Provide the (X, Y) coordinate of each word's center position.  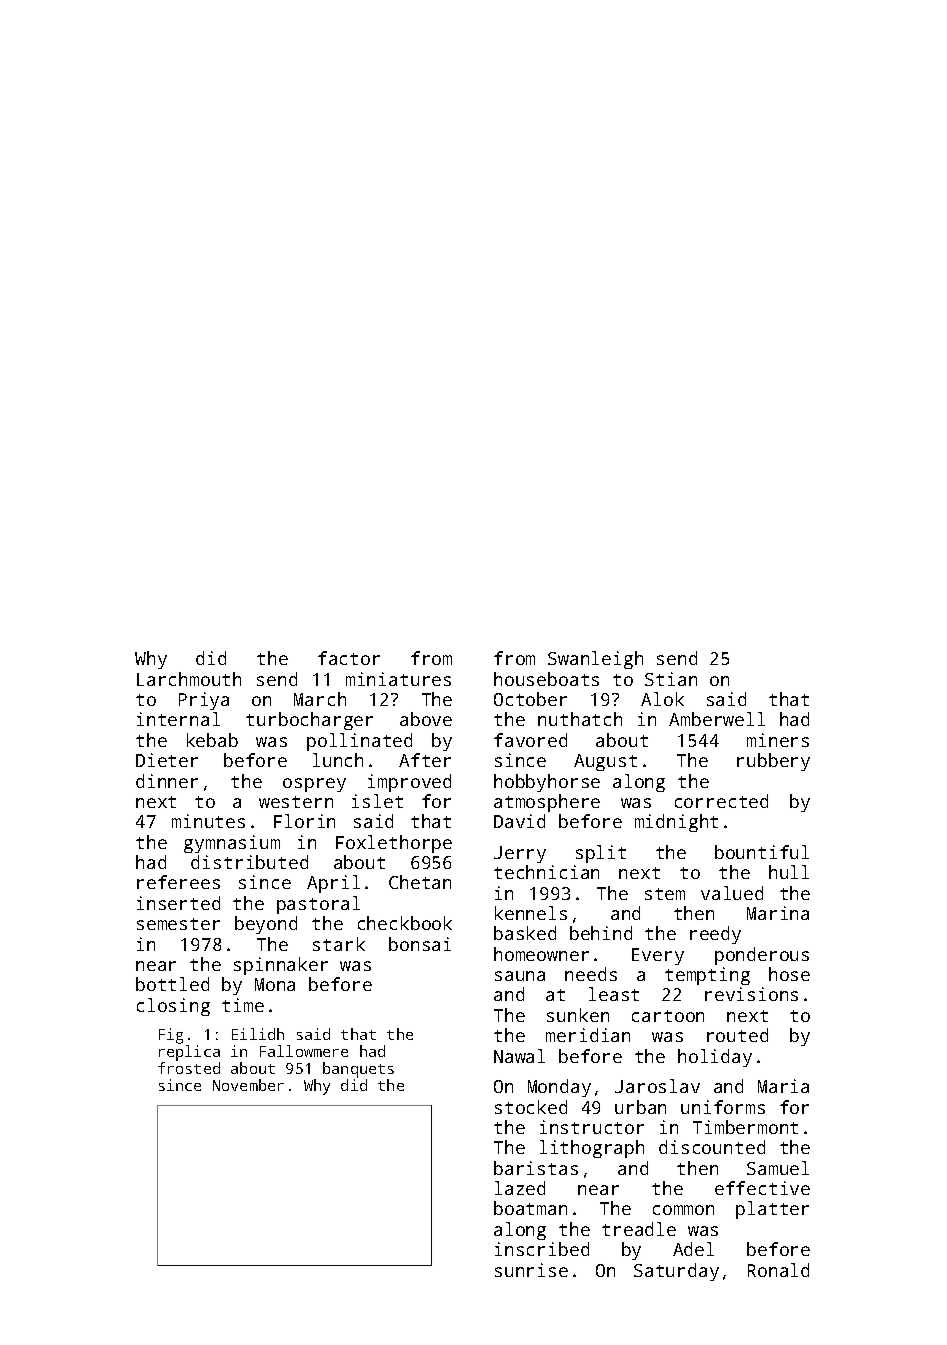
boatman (530, 1208)
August (605, 762)
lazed (520, 1188)
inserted (178, 903)
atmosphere (547, 803)
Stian (671, 679)
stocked (531, 1107)
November (248, 1085)
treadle (639, 1229)
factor (349, 658)
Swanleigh (595, 660)
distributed (249, 862)
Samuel (778, 1168)
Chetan (420, 882)
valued (732, 893)
